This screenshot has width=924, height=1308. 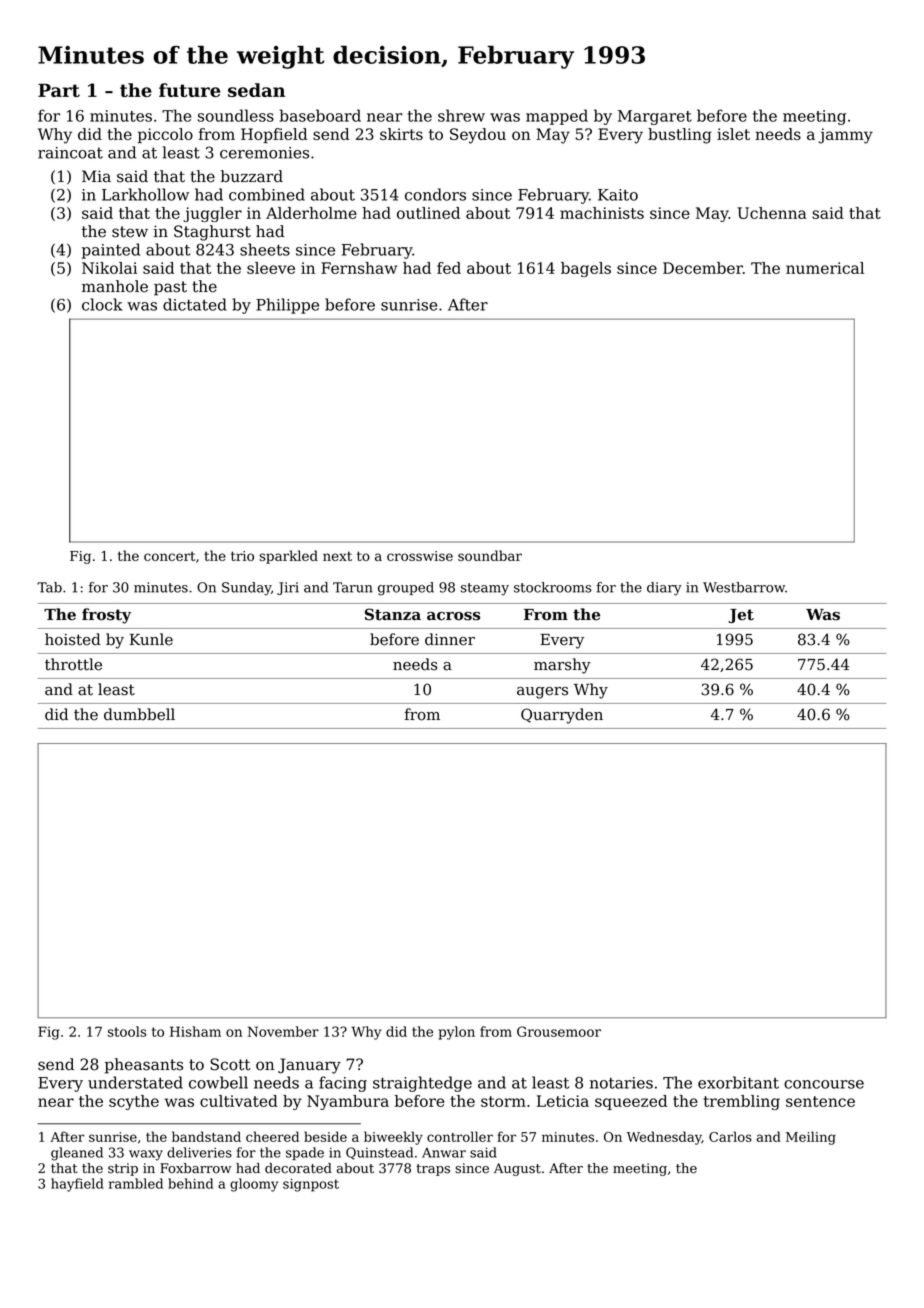 I want to click on Quarryden, so click(x=562, y=716).
